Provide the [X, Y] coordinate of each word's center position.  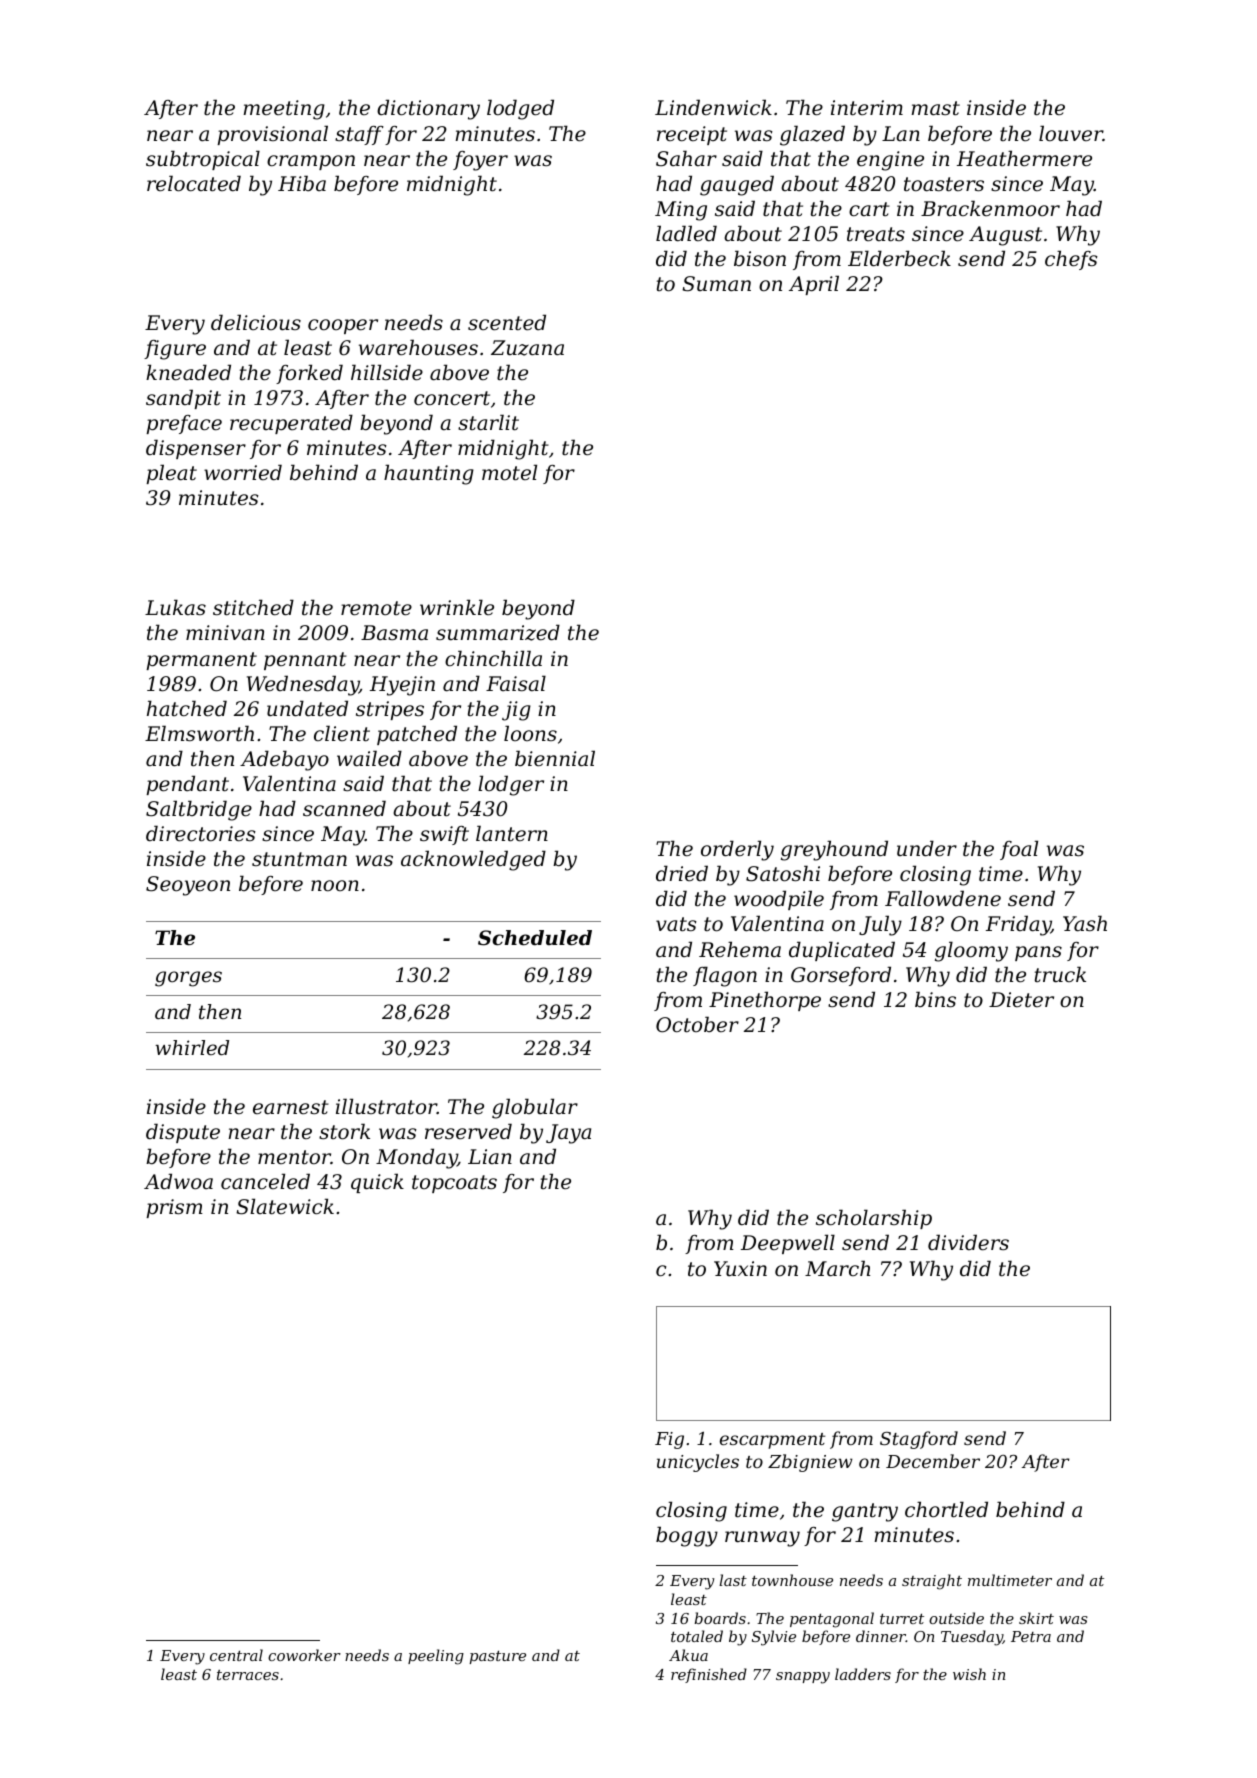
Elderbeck [899, 258]
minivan [225, 632]
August [1005, 236]
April [814, 285]
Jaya [568, 1134]
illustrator [386, 1106]
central [236, 1655]
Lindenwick [713, 107]
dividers [968, 1242]
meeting [284, 110]
